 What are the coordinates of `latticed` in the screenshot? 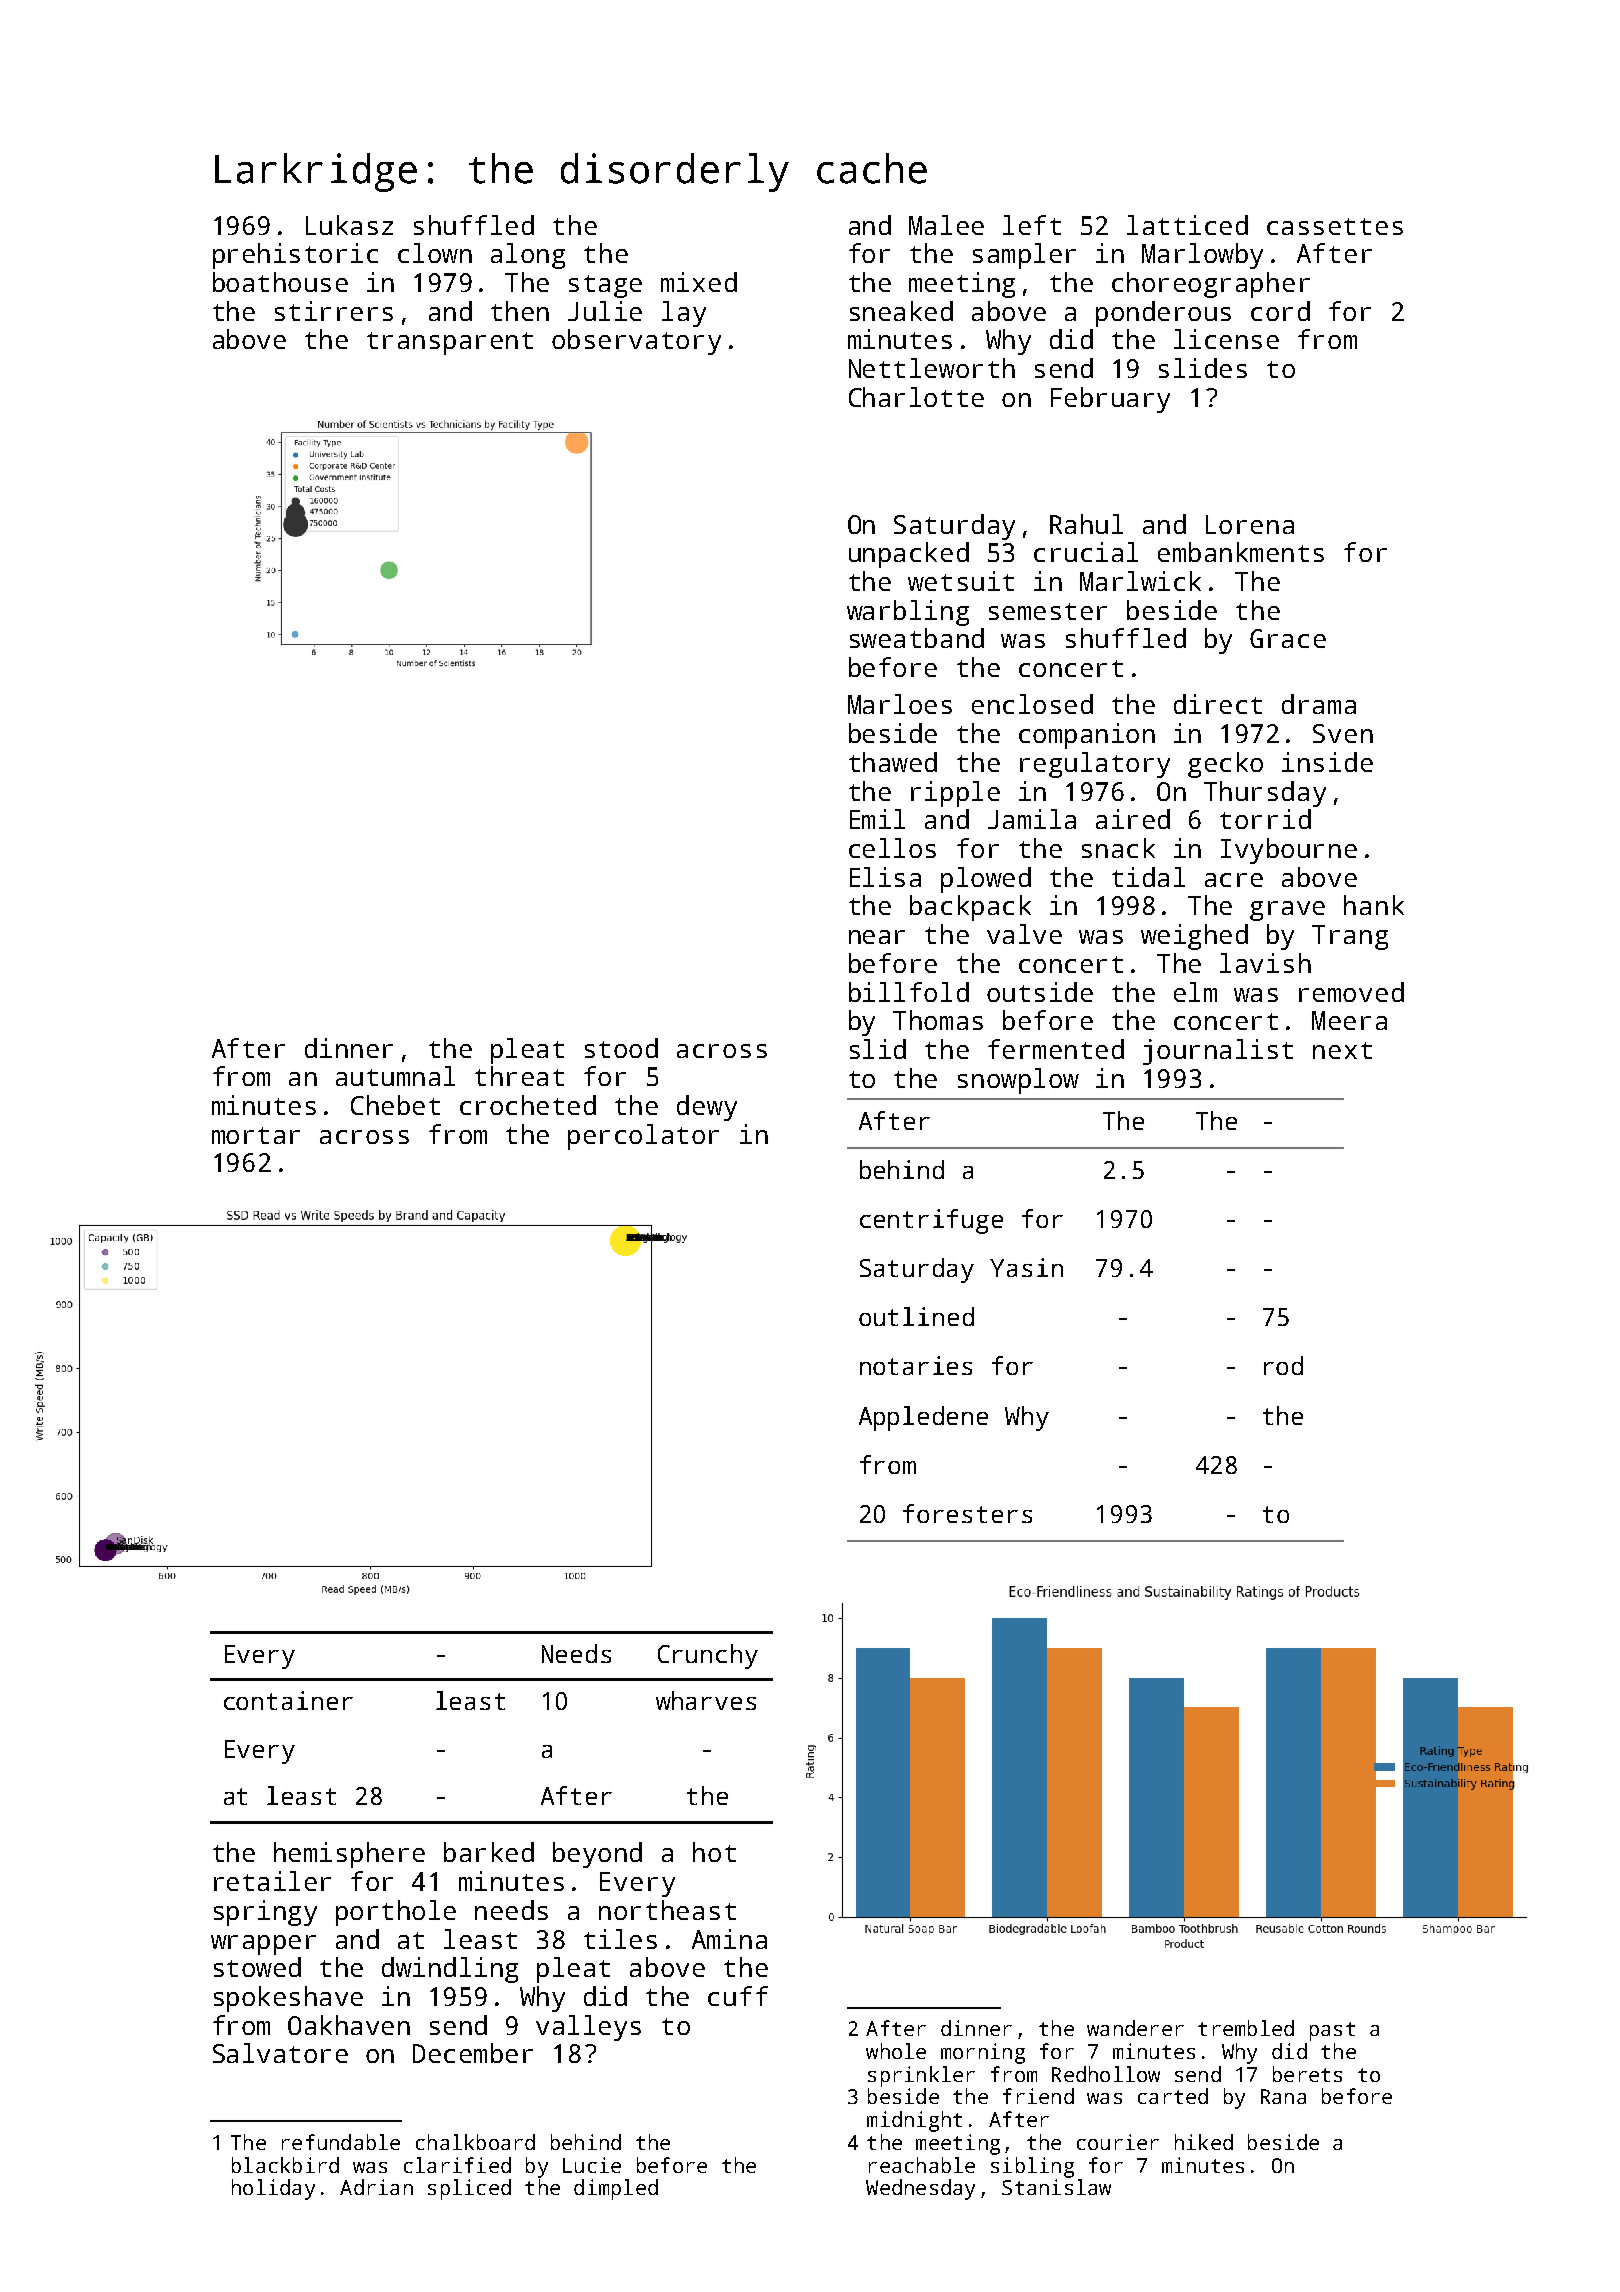 It's located at (1187, 225).
